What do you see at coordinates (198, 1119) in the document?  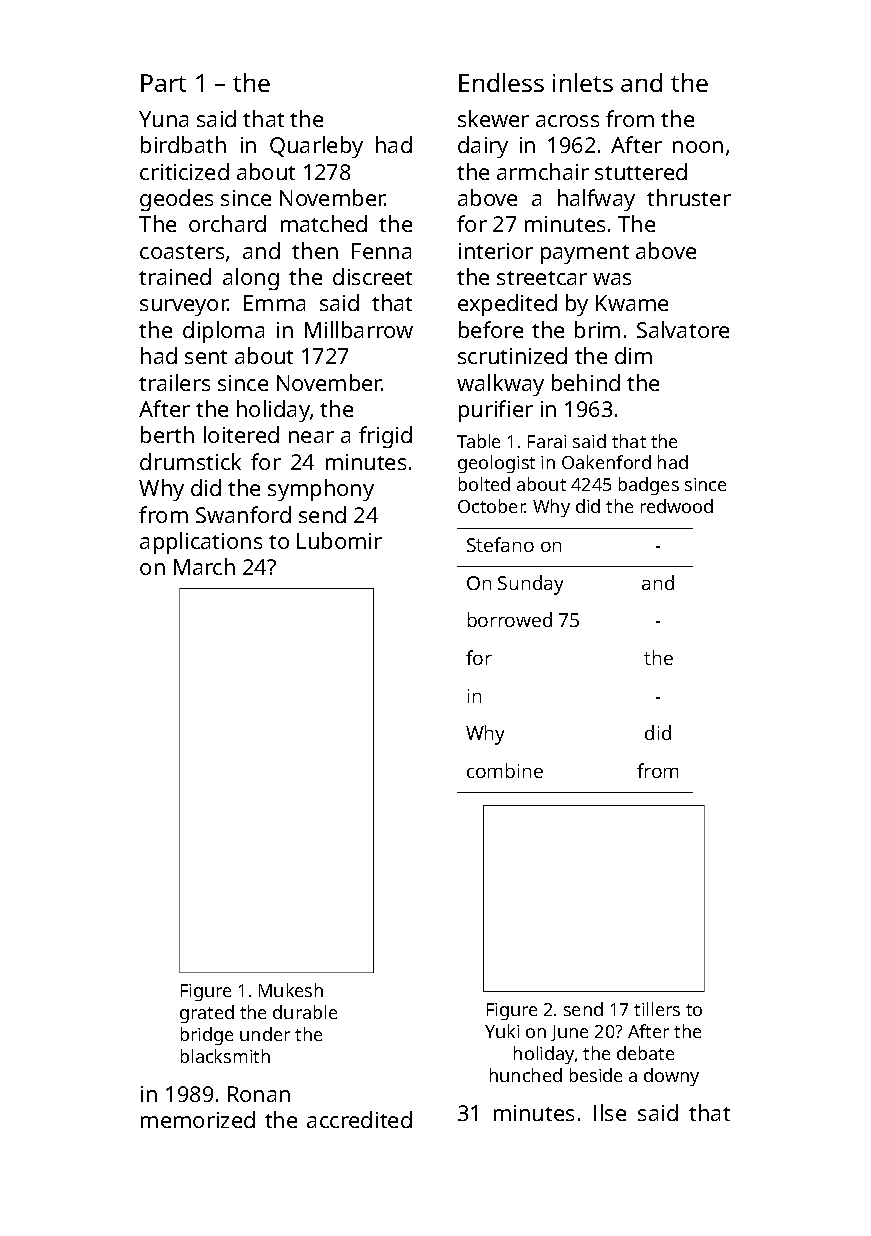 I see `memorized` at bounding box center [198, 1119].
